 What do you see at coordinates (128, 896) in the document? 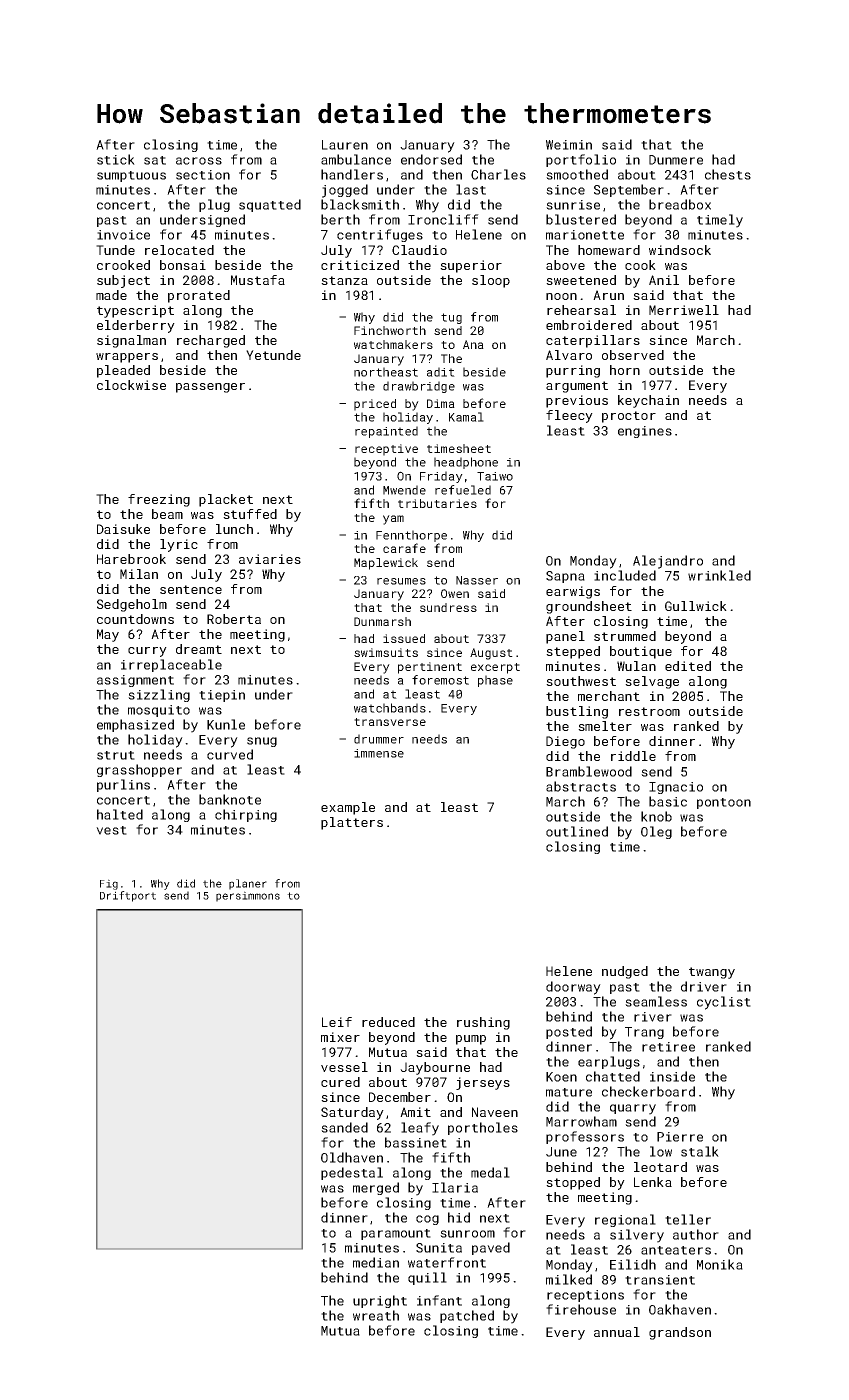
I see `Driftport` at bounding box center [128, 896].
